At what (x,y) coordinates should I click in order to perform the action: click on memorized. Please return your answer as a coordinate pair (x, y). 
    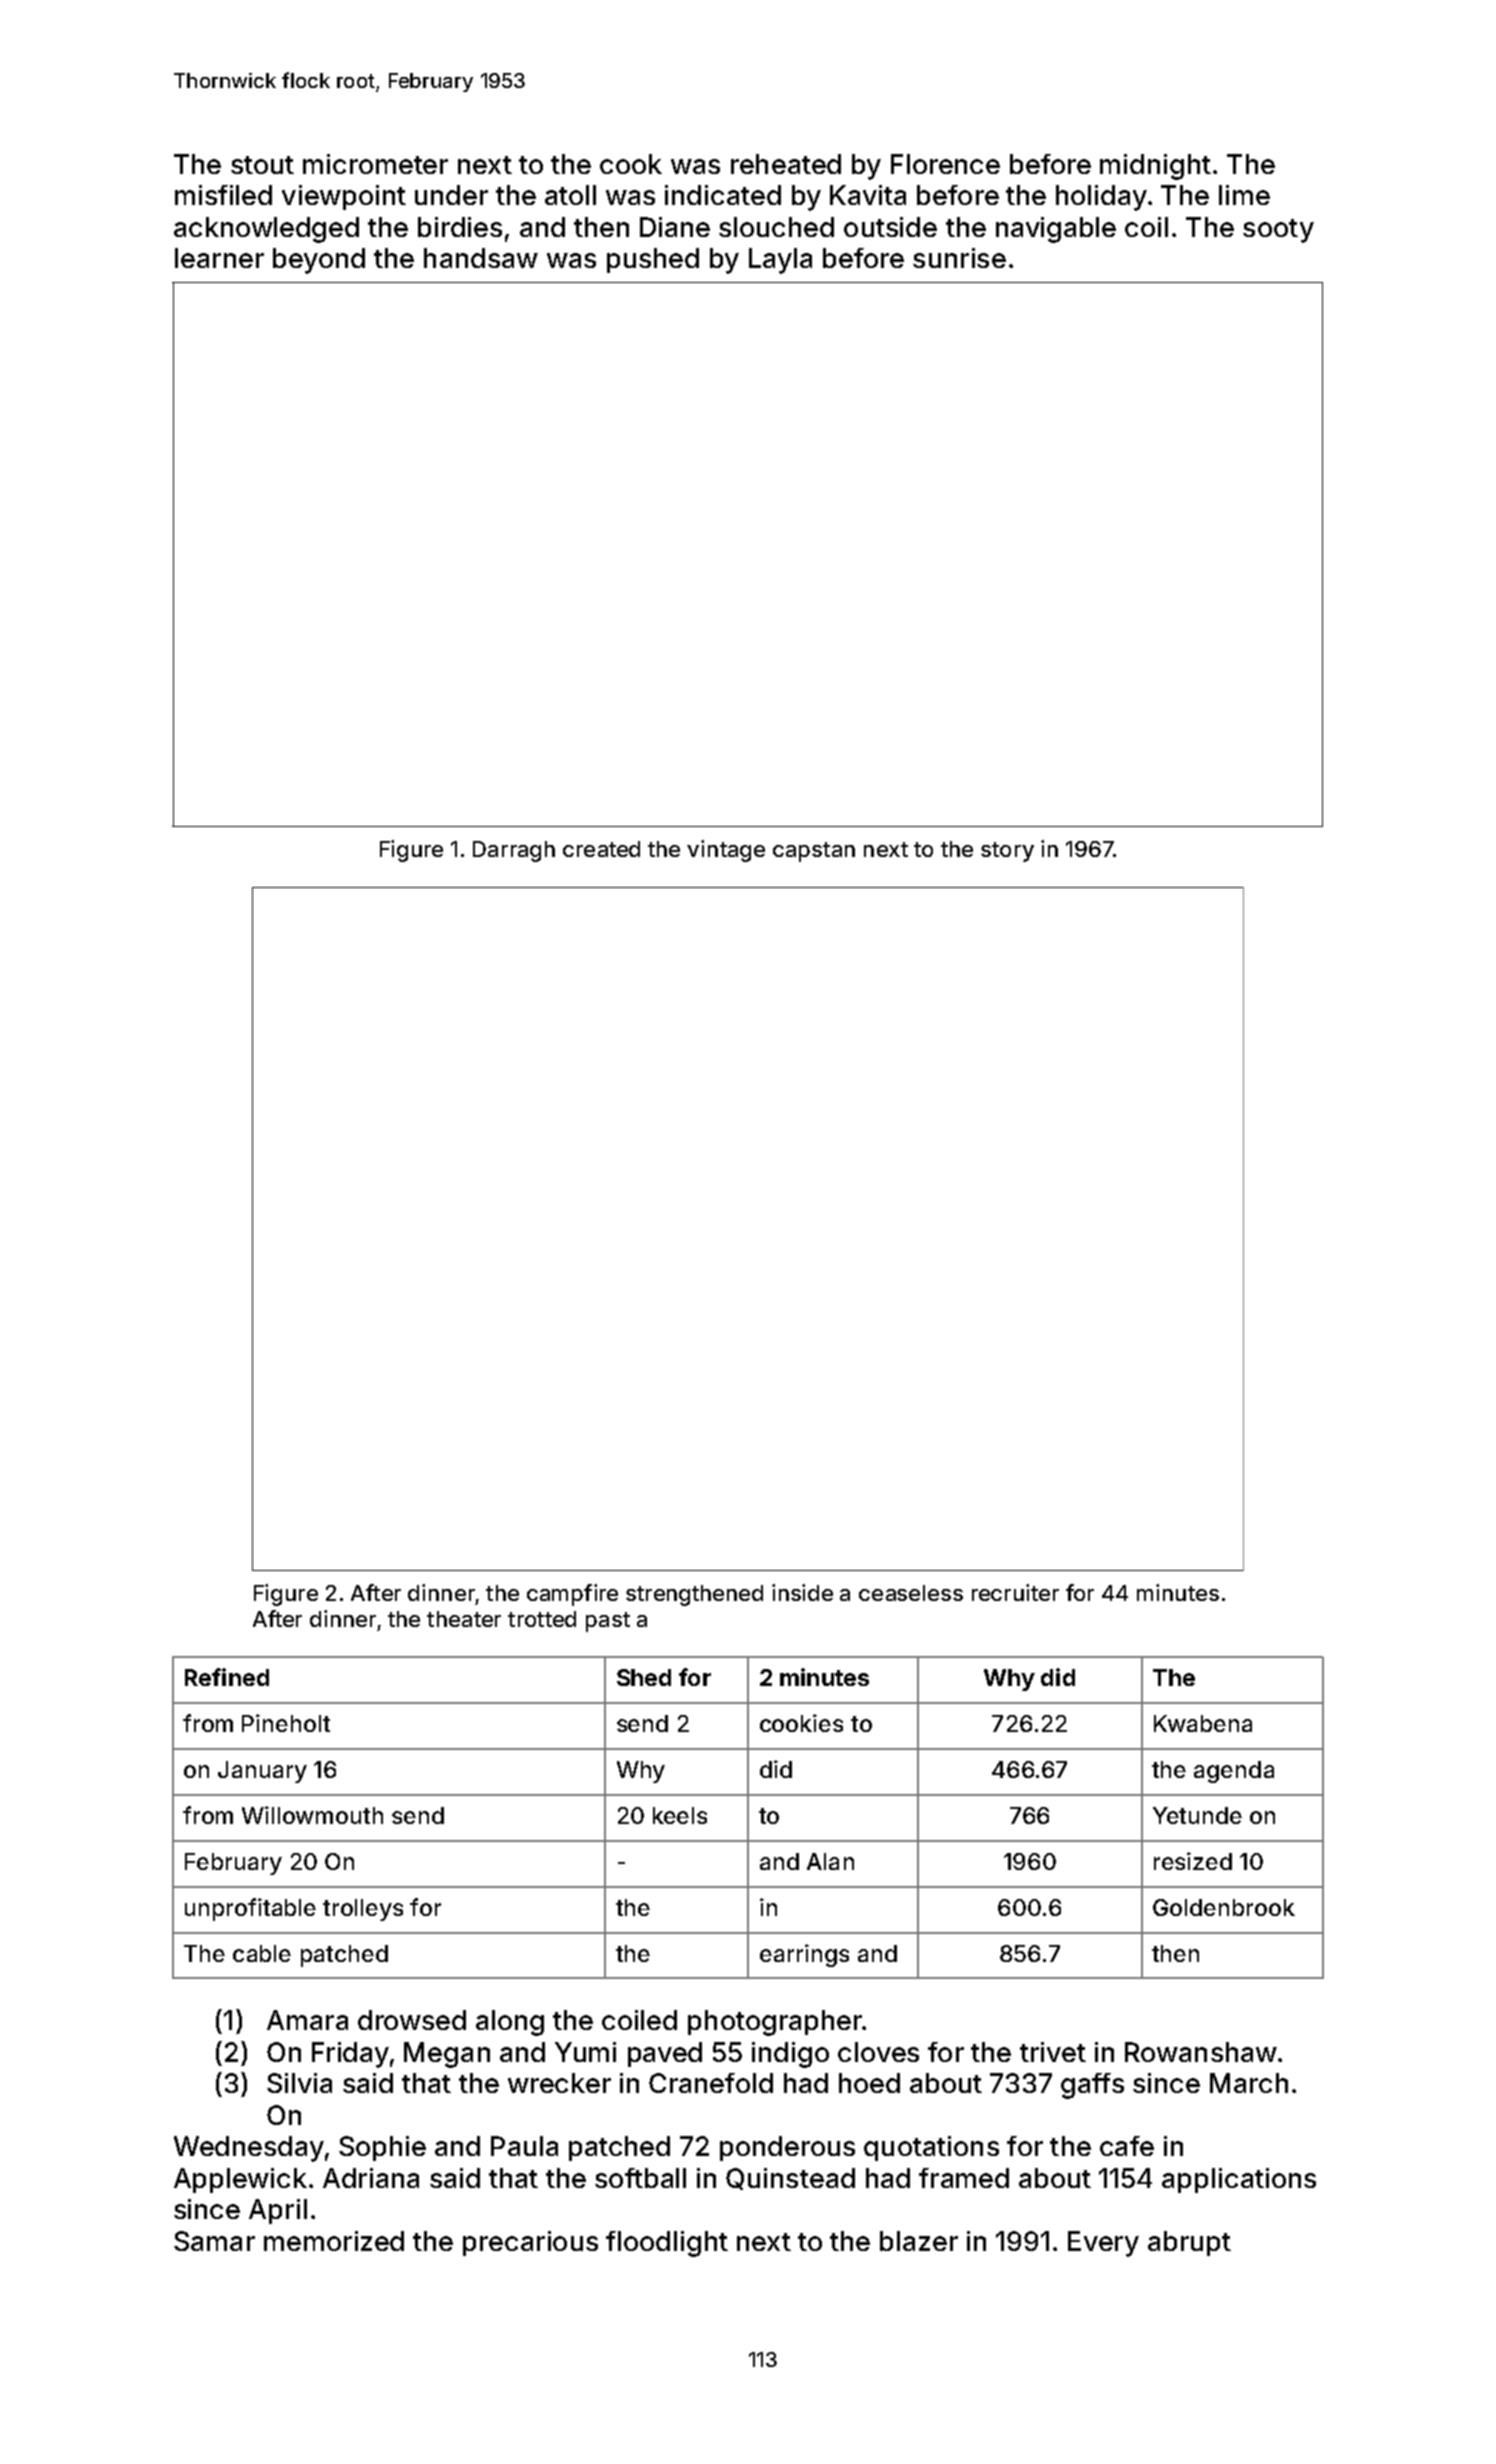
    Looking at the image, I should click on (334, 2241).
